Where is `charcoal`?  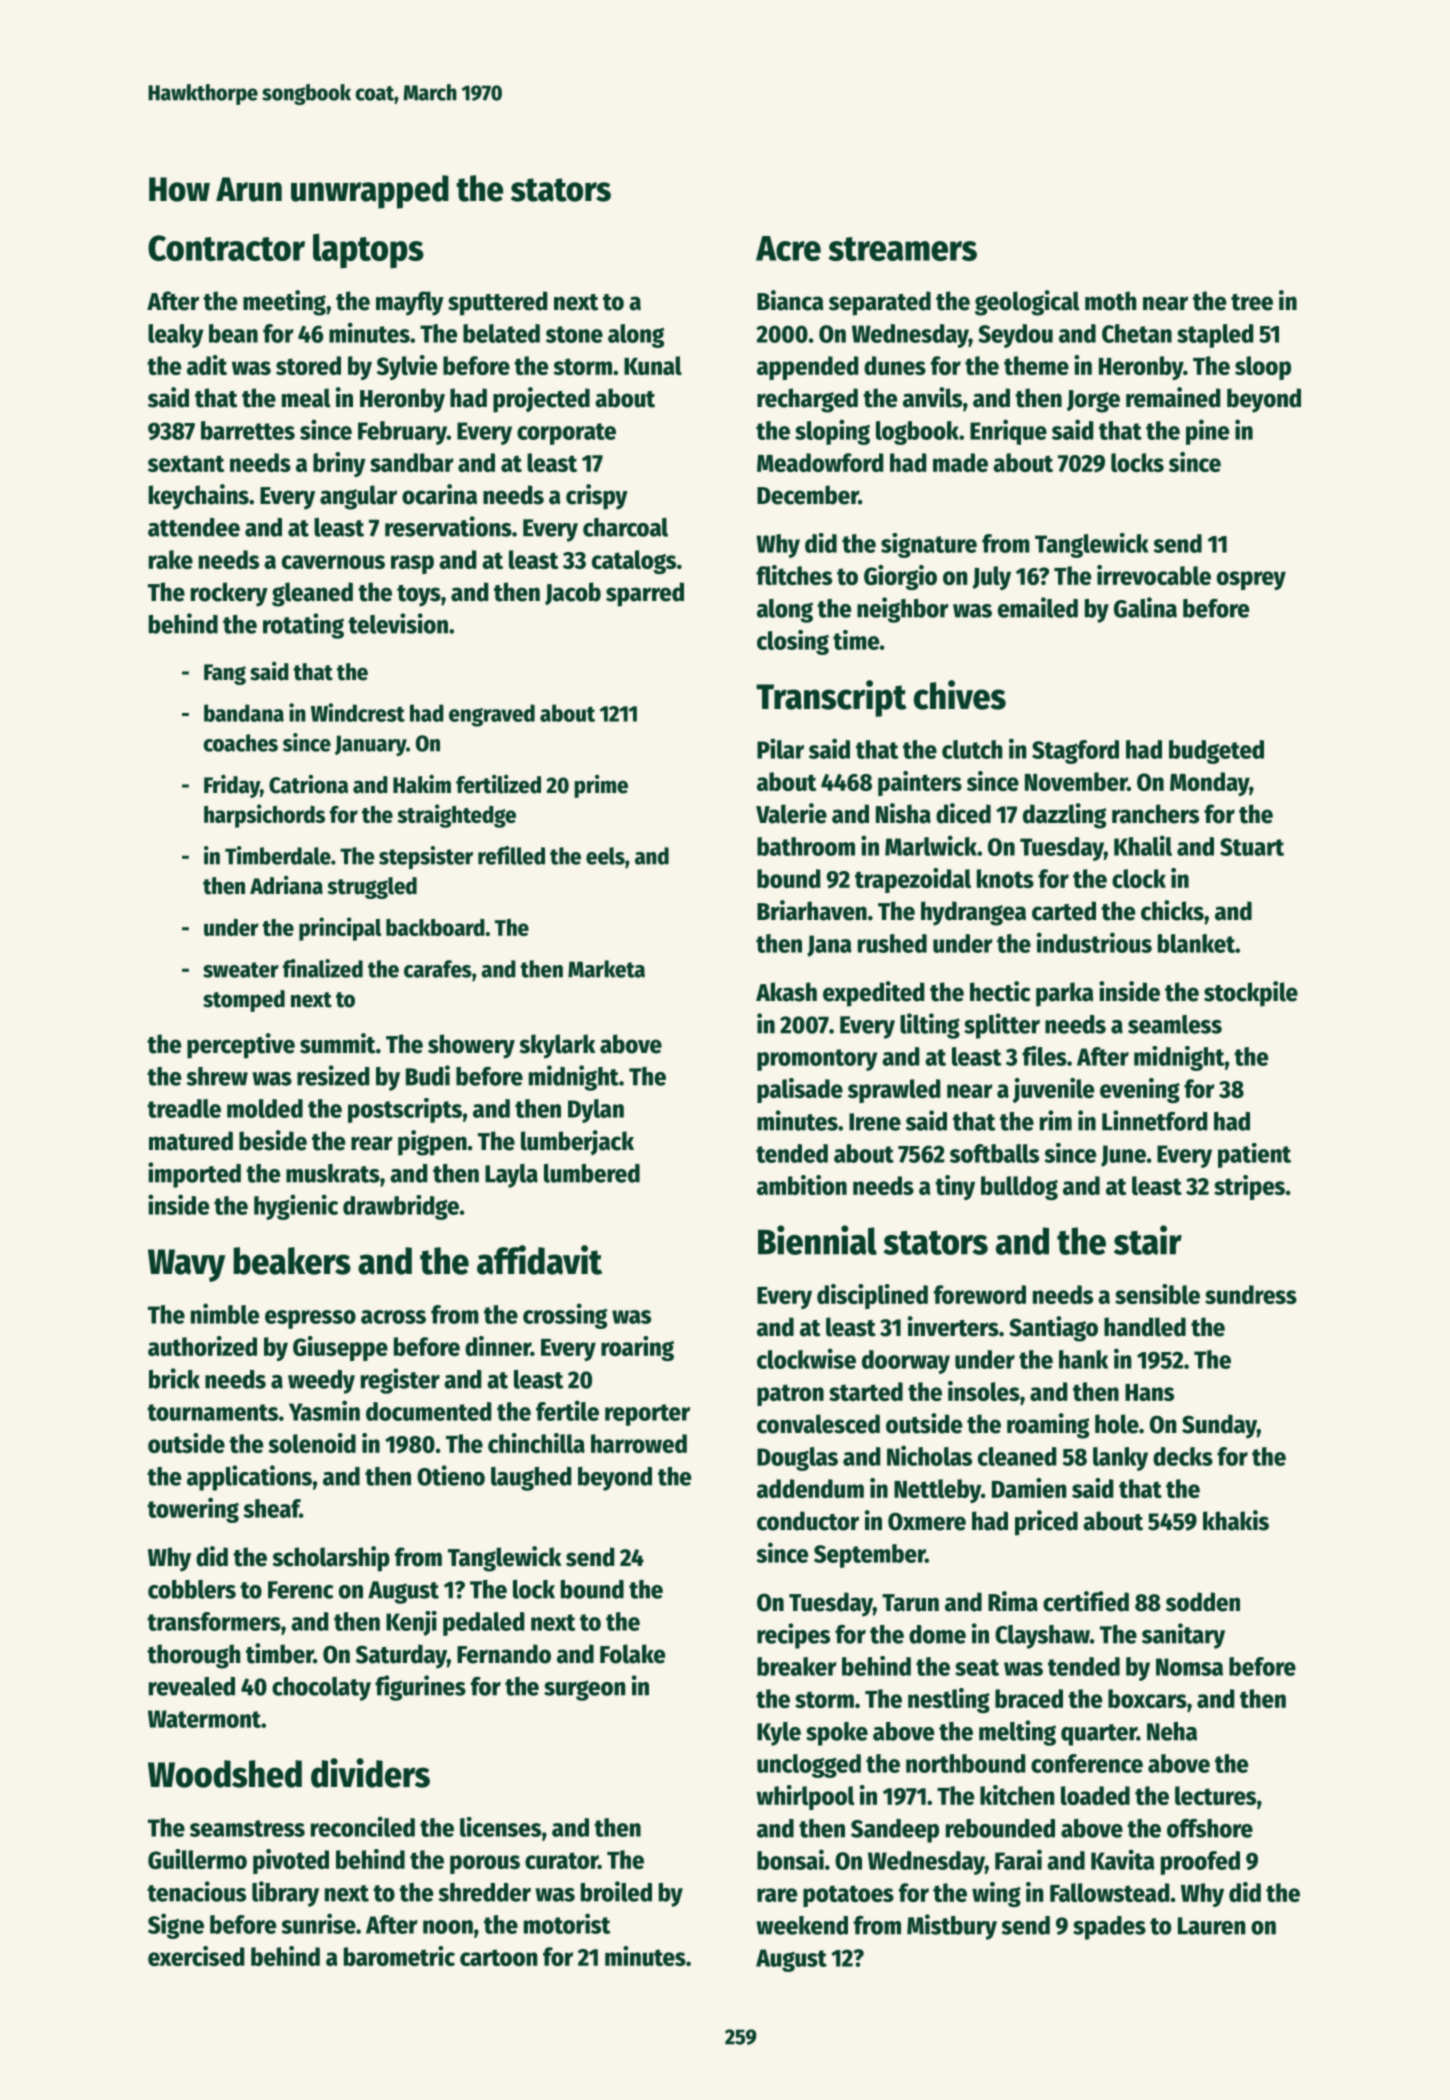 charcoal is located at coordinates (625, 527).
